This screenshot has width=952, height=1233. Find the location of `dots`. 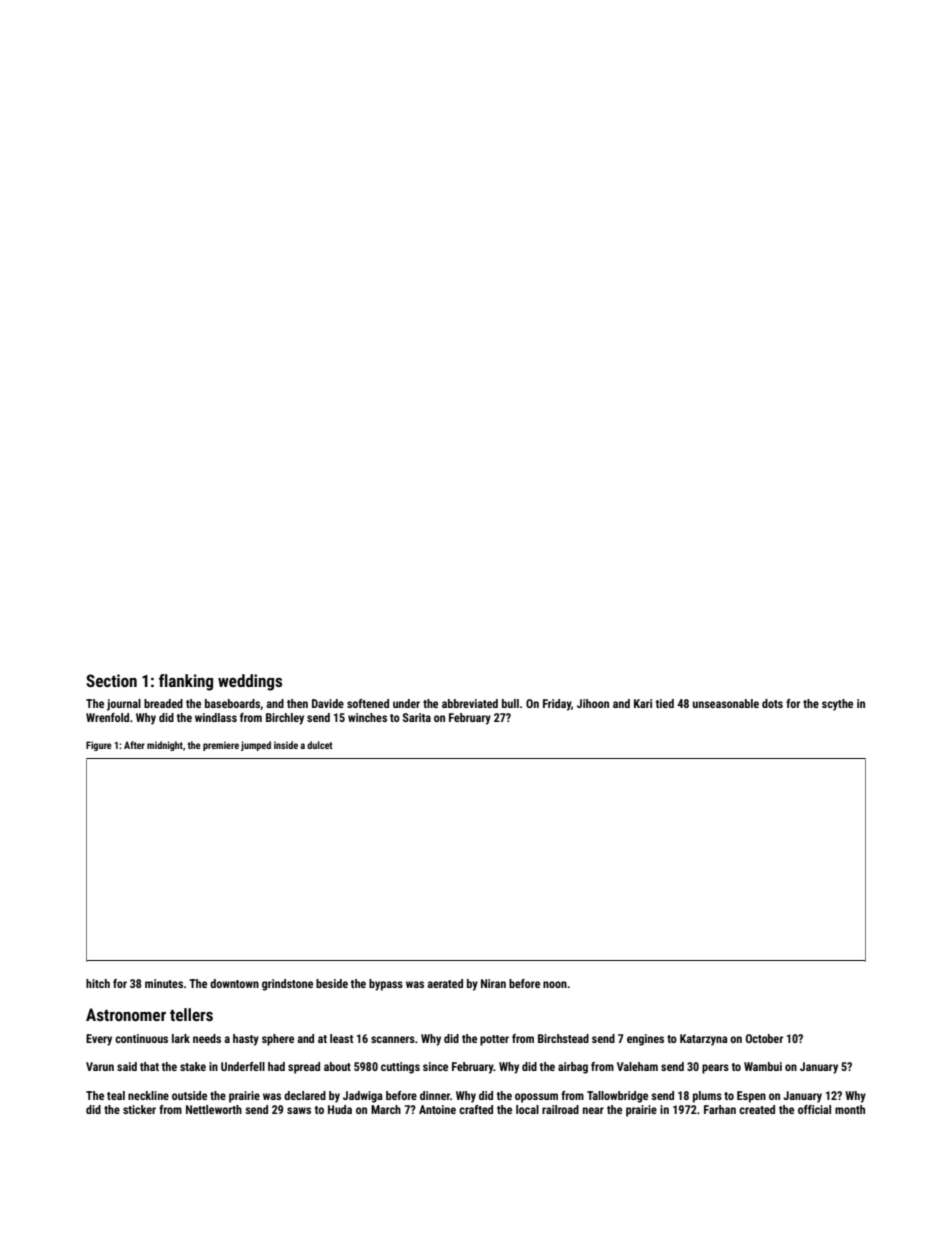

dots is located at coordinates (772, 703).
